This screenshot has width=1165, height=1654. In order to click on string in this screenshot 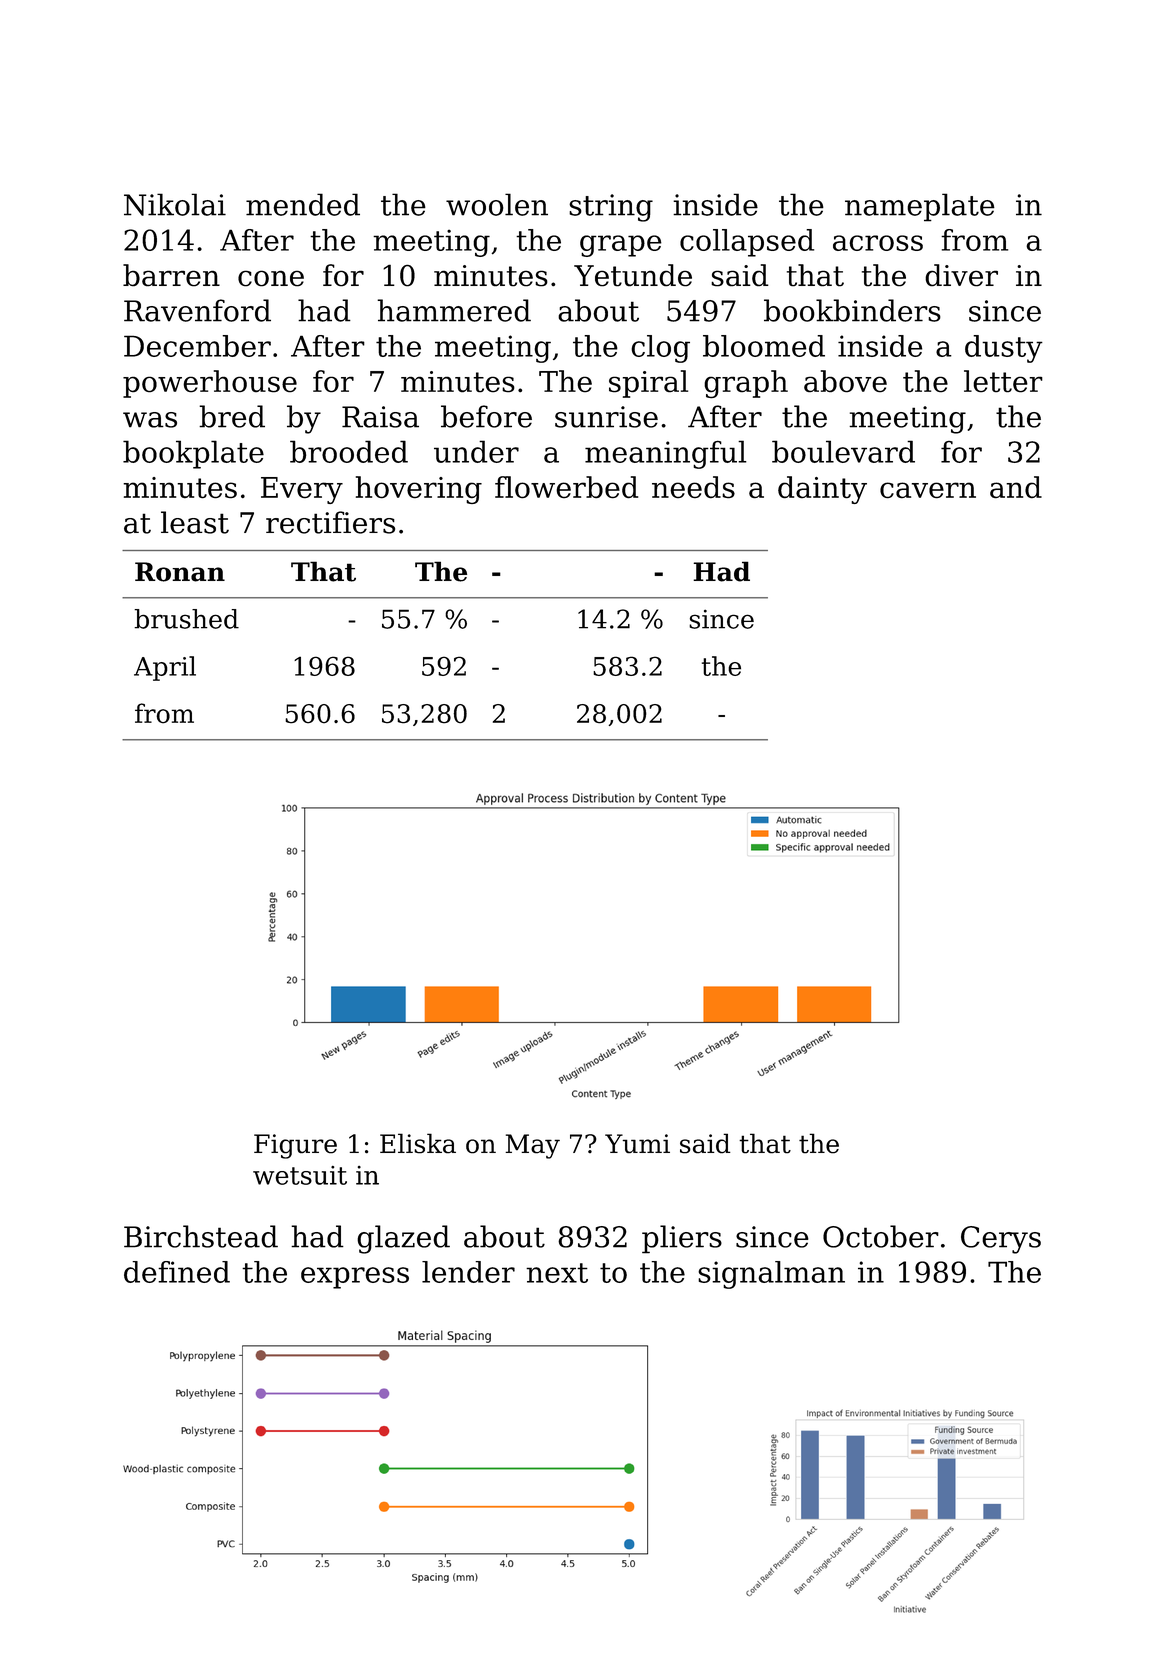, I will do `click(611, 208)`.
